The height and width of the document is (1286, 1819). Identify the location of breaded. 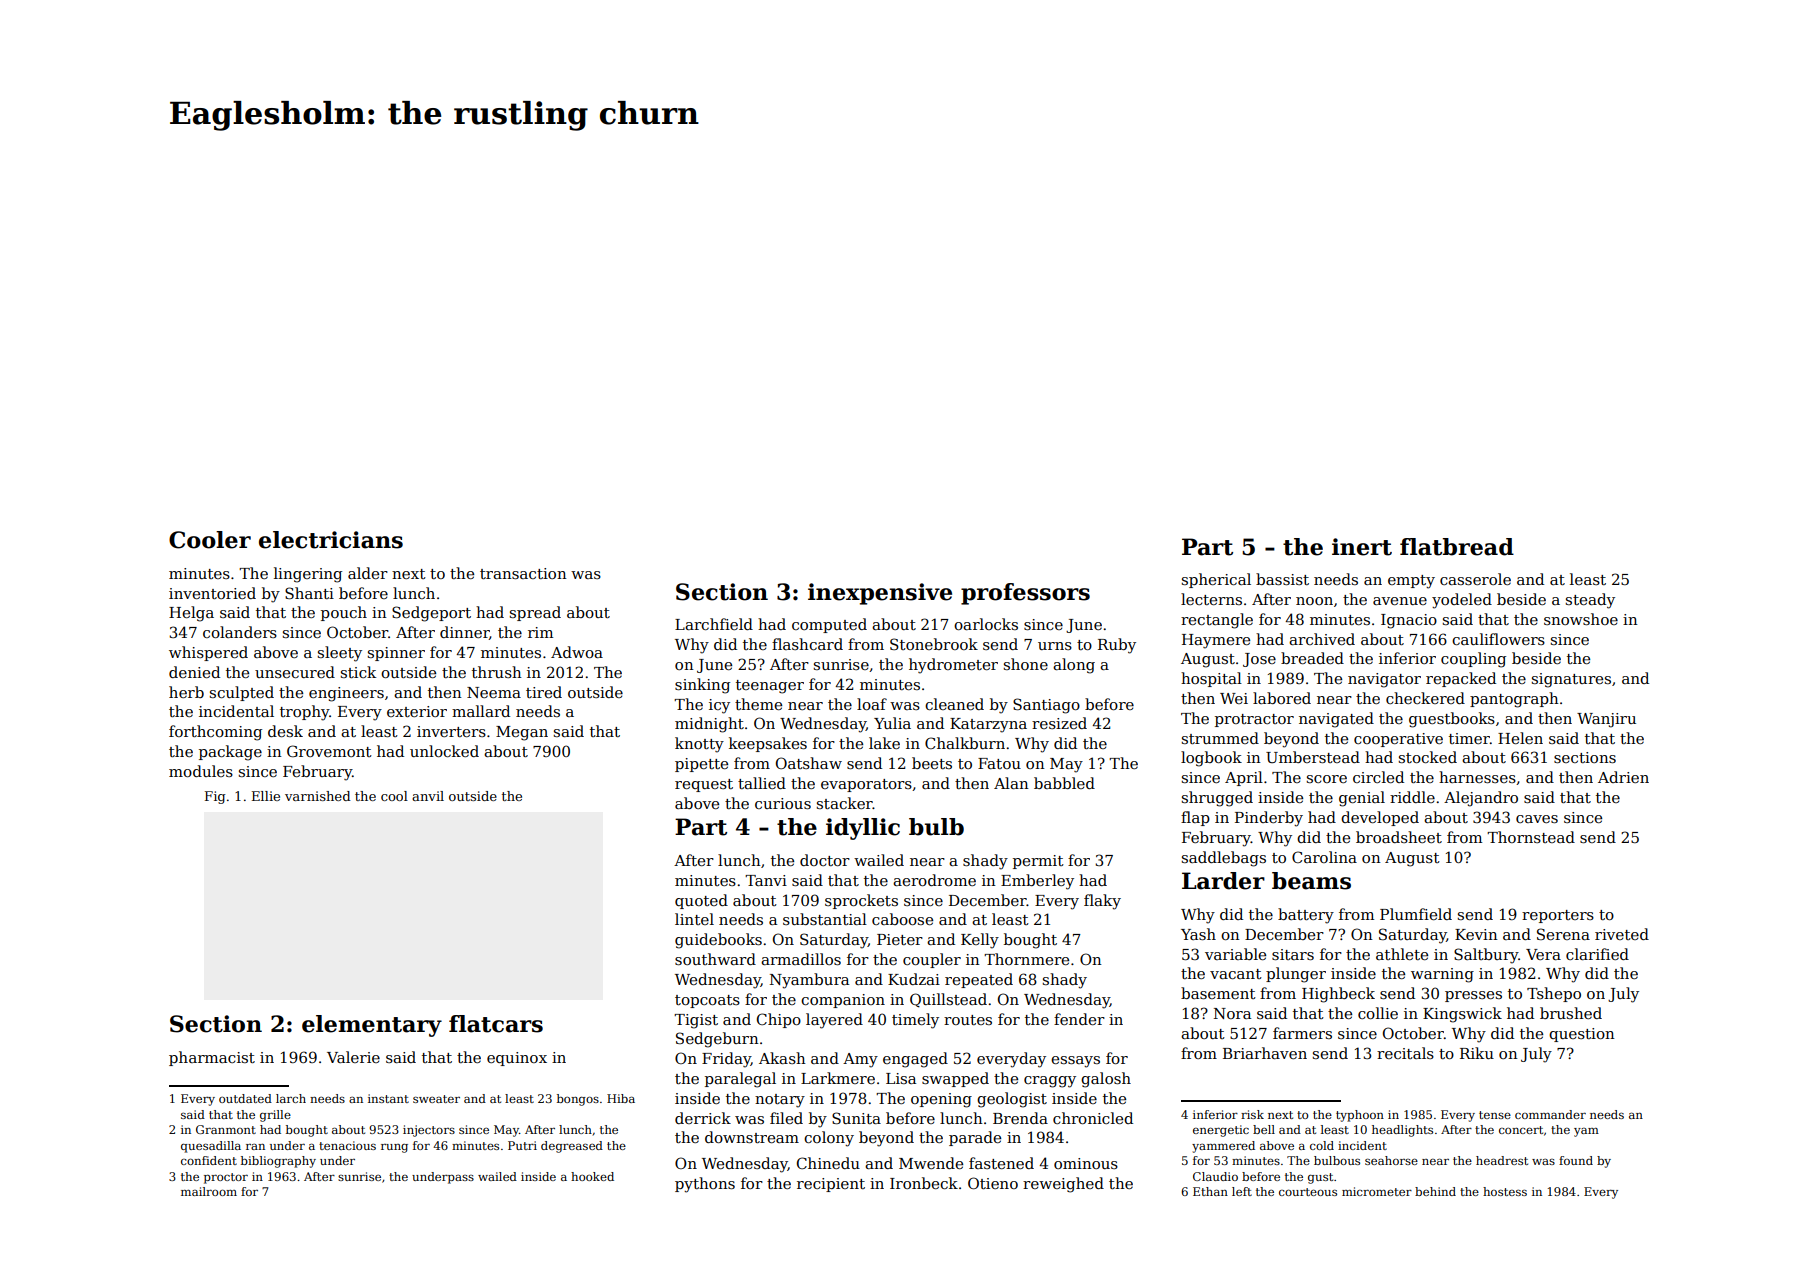
(1312, 658).
